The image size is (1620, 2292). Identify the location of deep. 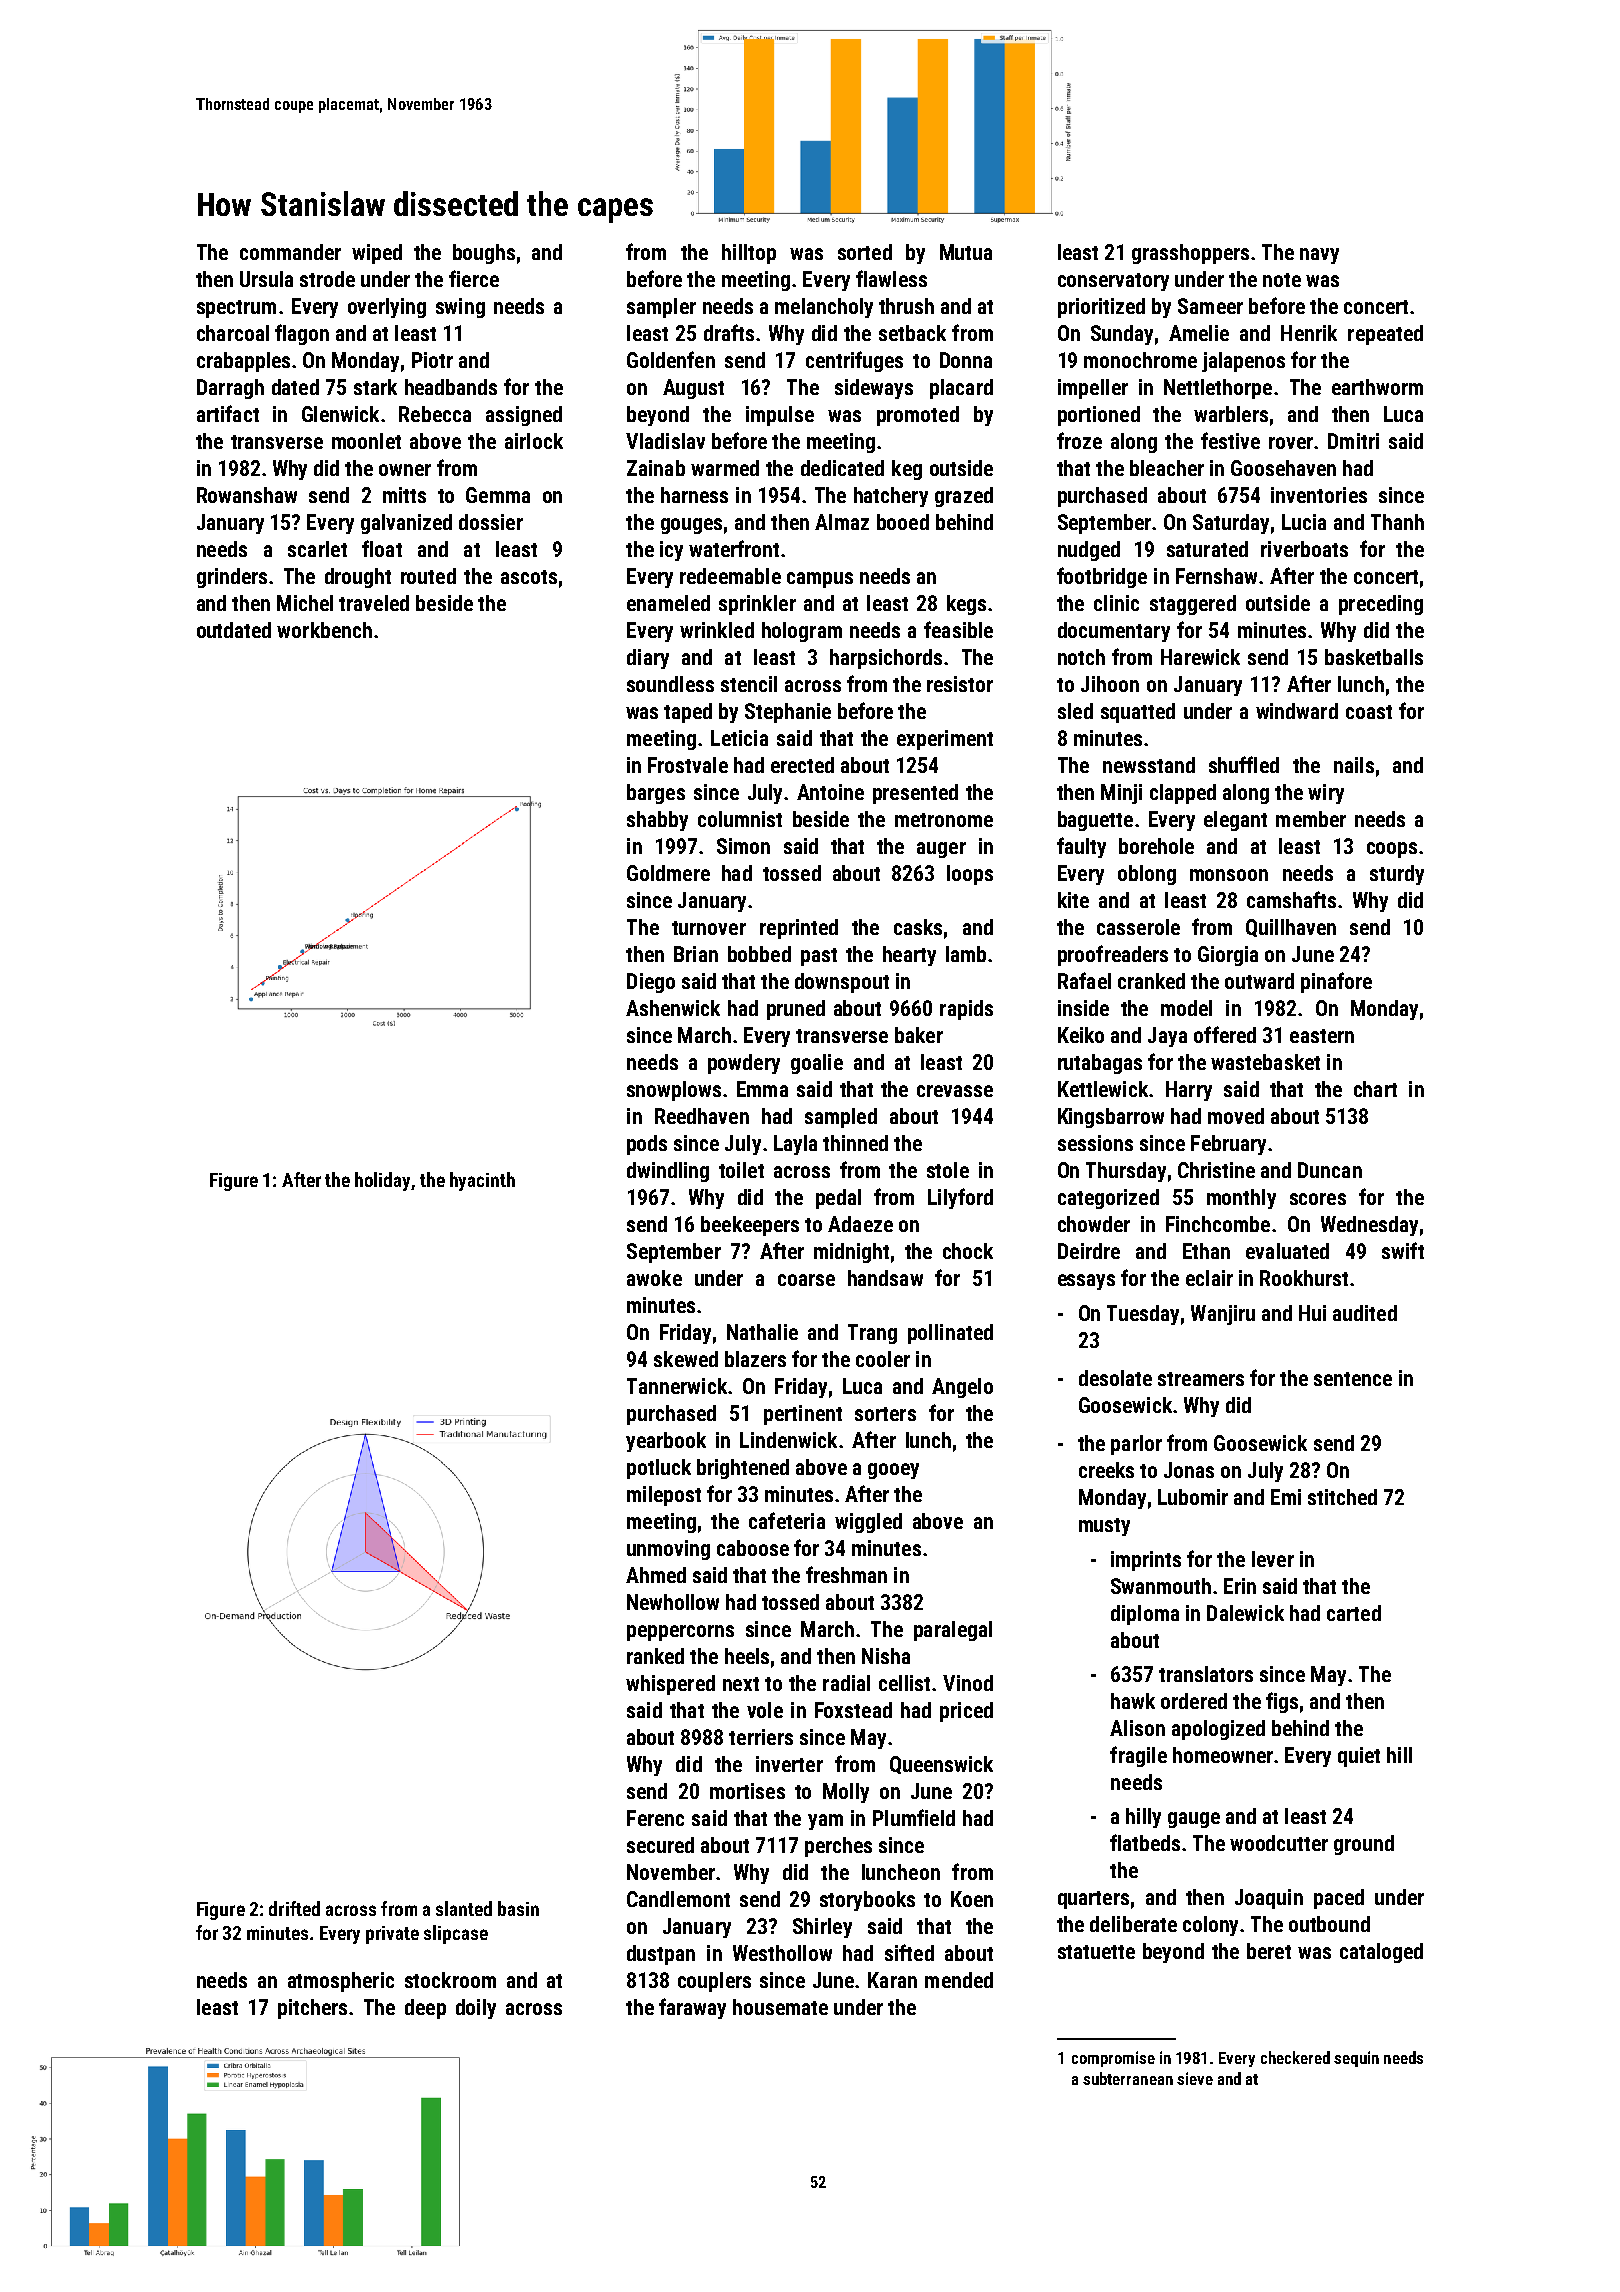
(425, 2009).
